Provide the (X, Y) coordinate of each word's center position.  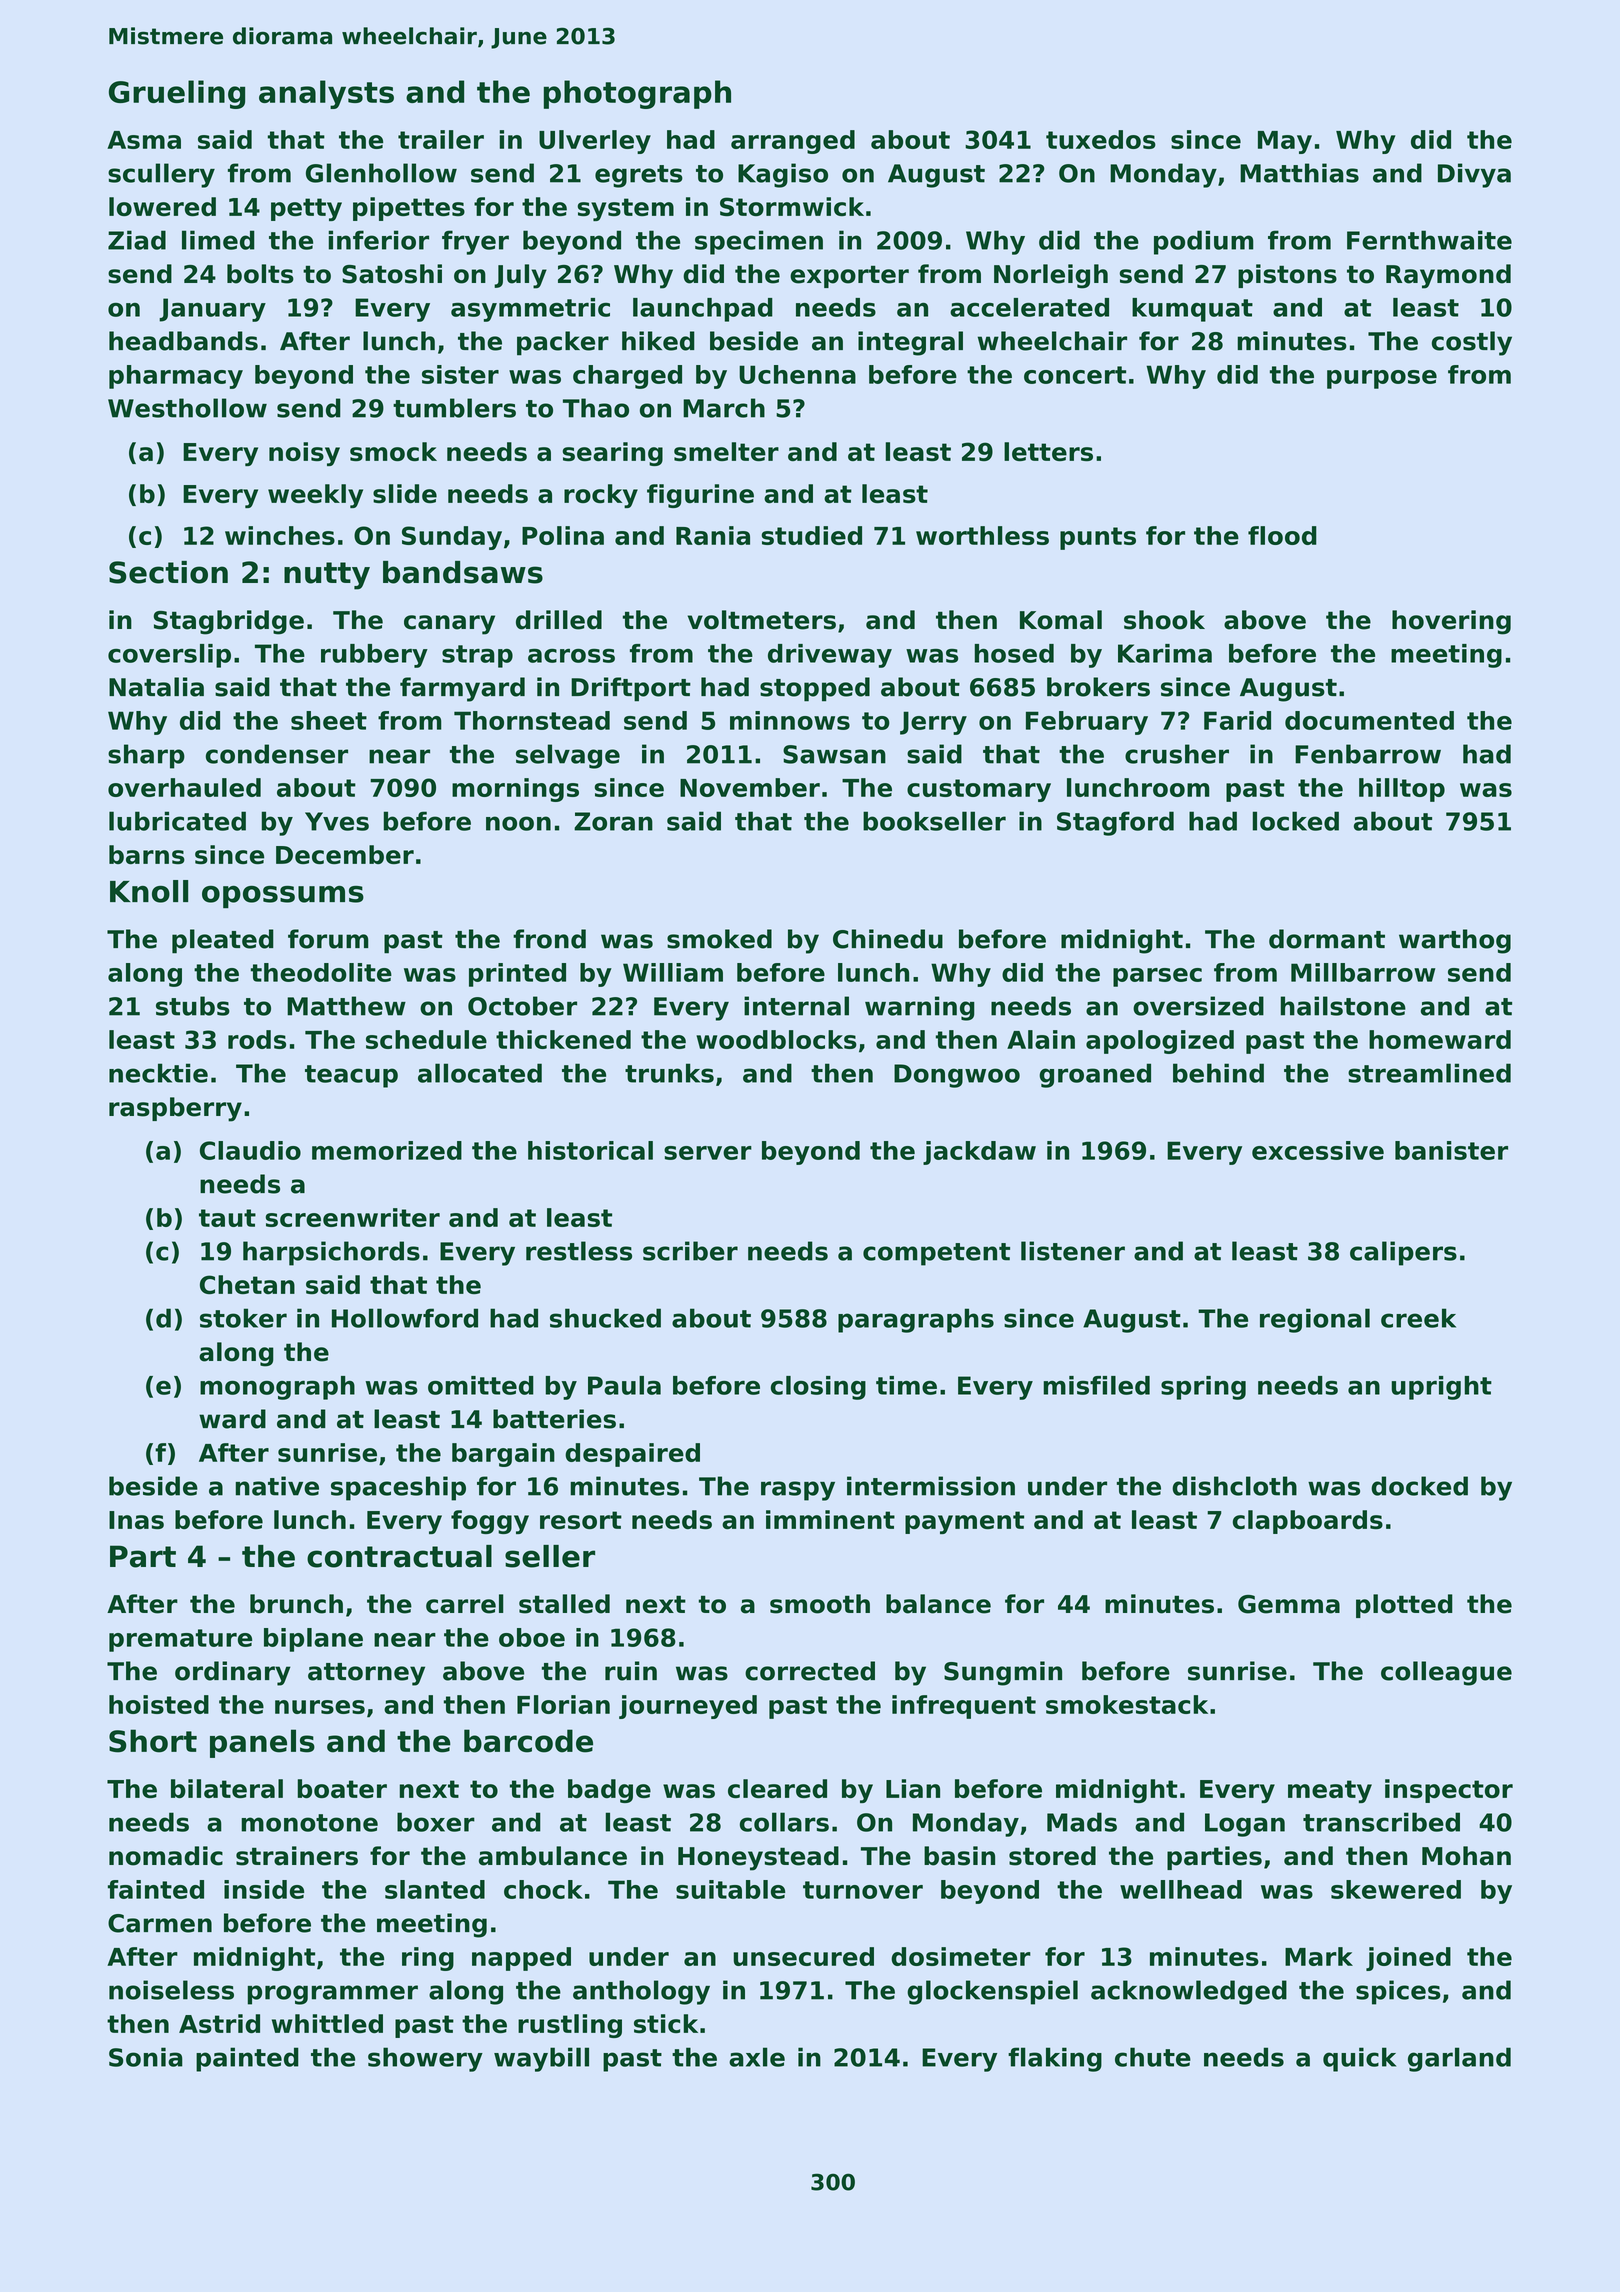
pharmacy (176, 377)
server (708, 1153)
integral (910, 343)
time (906, 1385)
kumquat (1192, 310)
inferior (379, 240)
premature (180, 1640)
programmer (333, 1995)
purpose (1382, 379)
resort (581, 1520)
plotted (1404, 1606)
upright (1442, 1388)
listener (1073, 1251)
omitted (481, 1385)
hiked (658, 341)
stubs (193, 1006)
